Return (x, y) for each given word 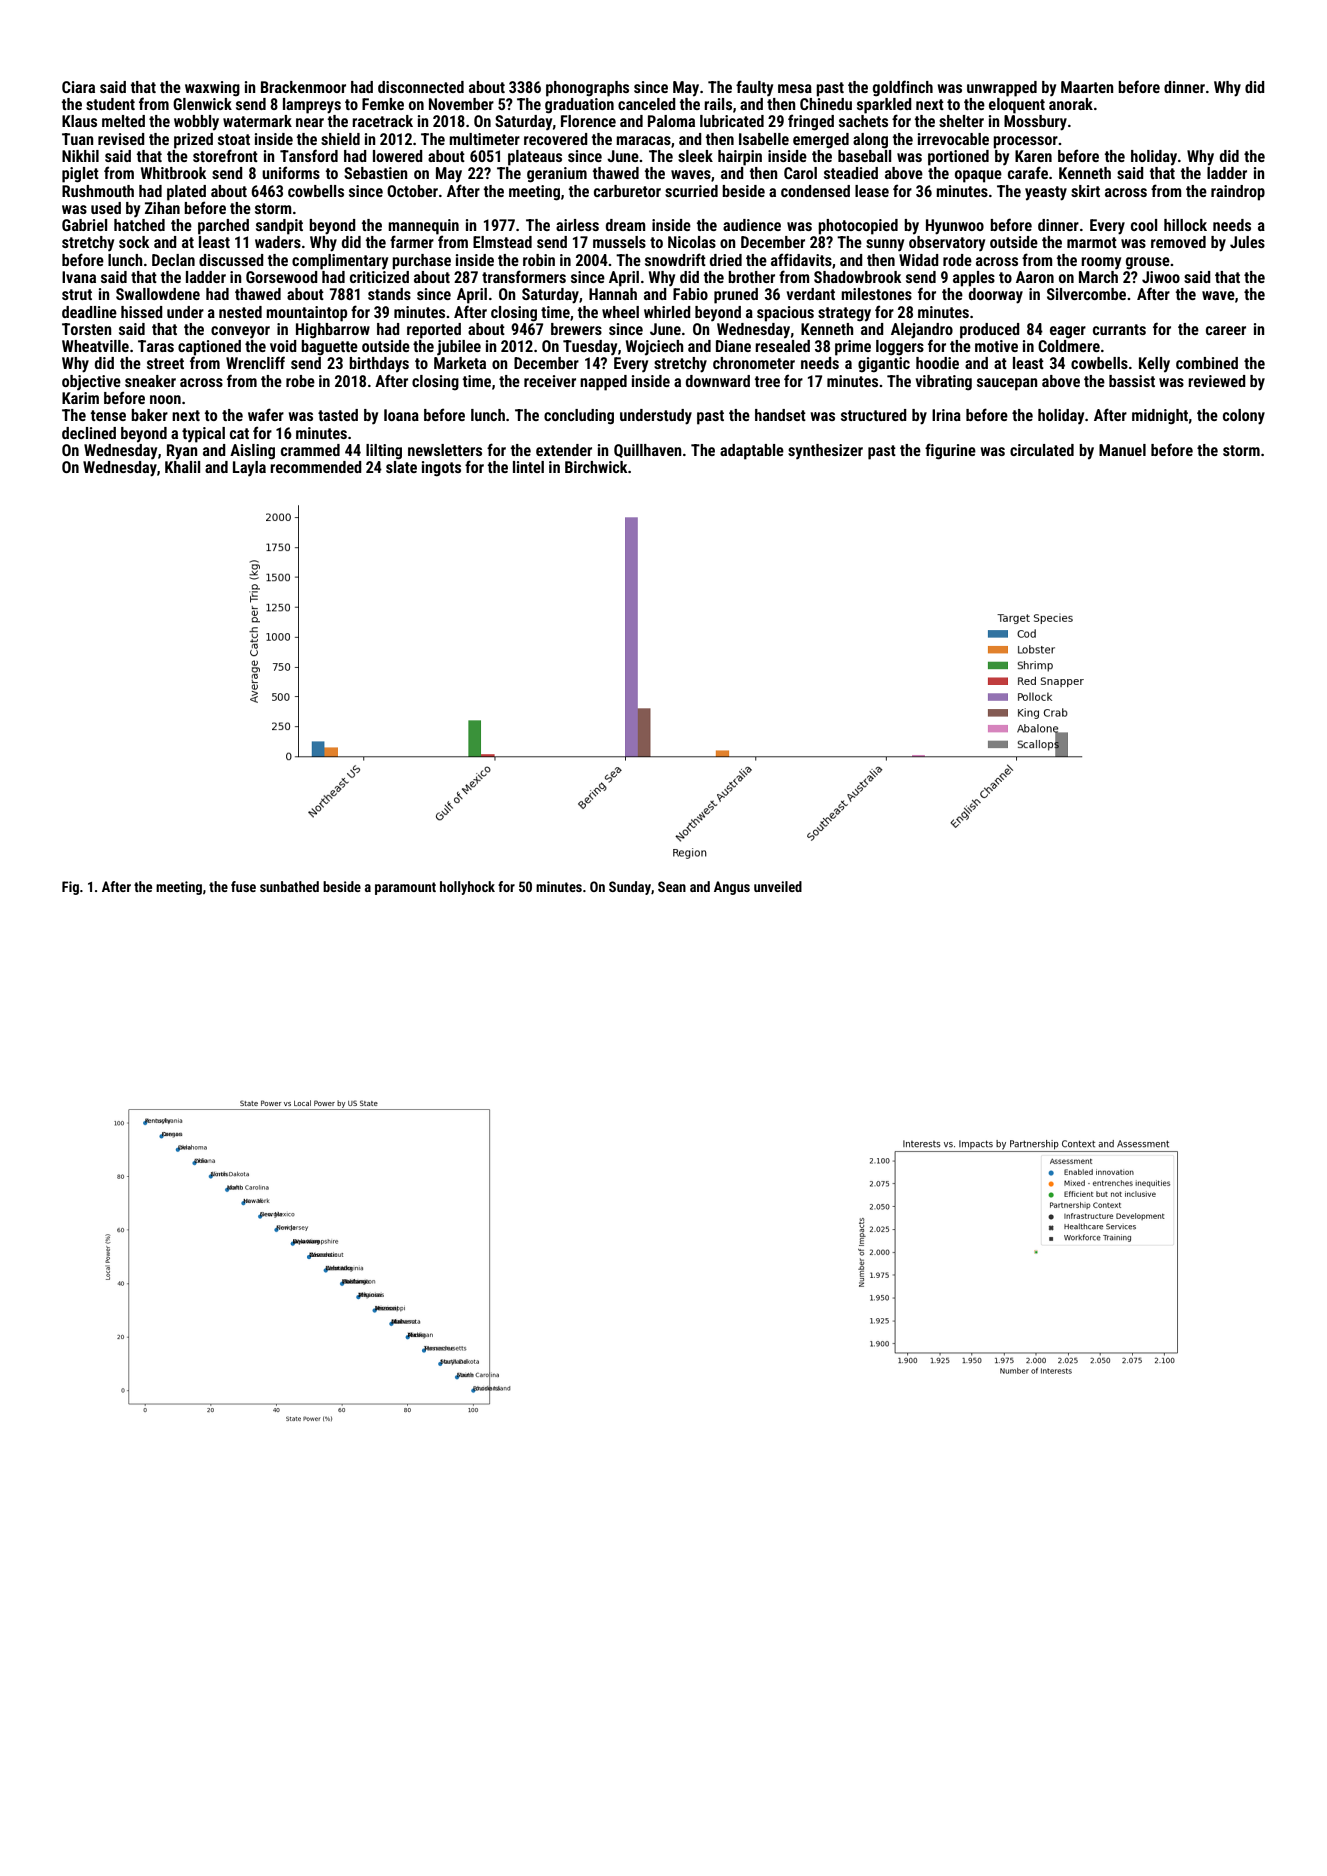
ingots (441, 469)
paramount (405, 888)
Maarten (1087, 87)
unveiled (778, 886)
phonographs (587, 89)
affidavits (801, 259)
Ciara (78, 87)
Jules (1247, 242)
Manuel (1122, 450)
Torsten (87, 329)
